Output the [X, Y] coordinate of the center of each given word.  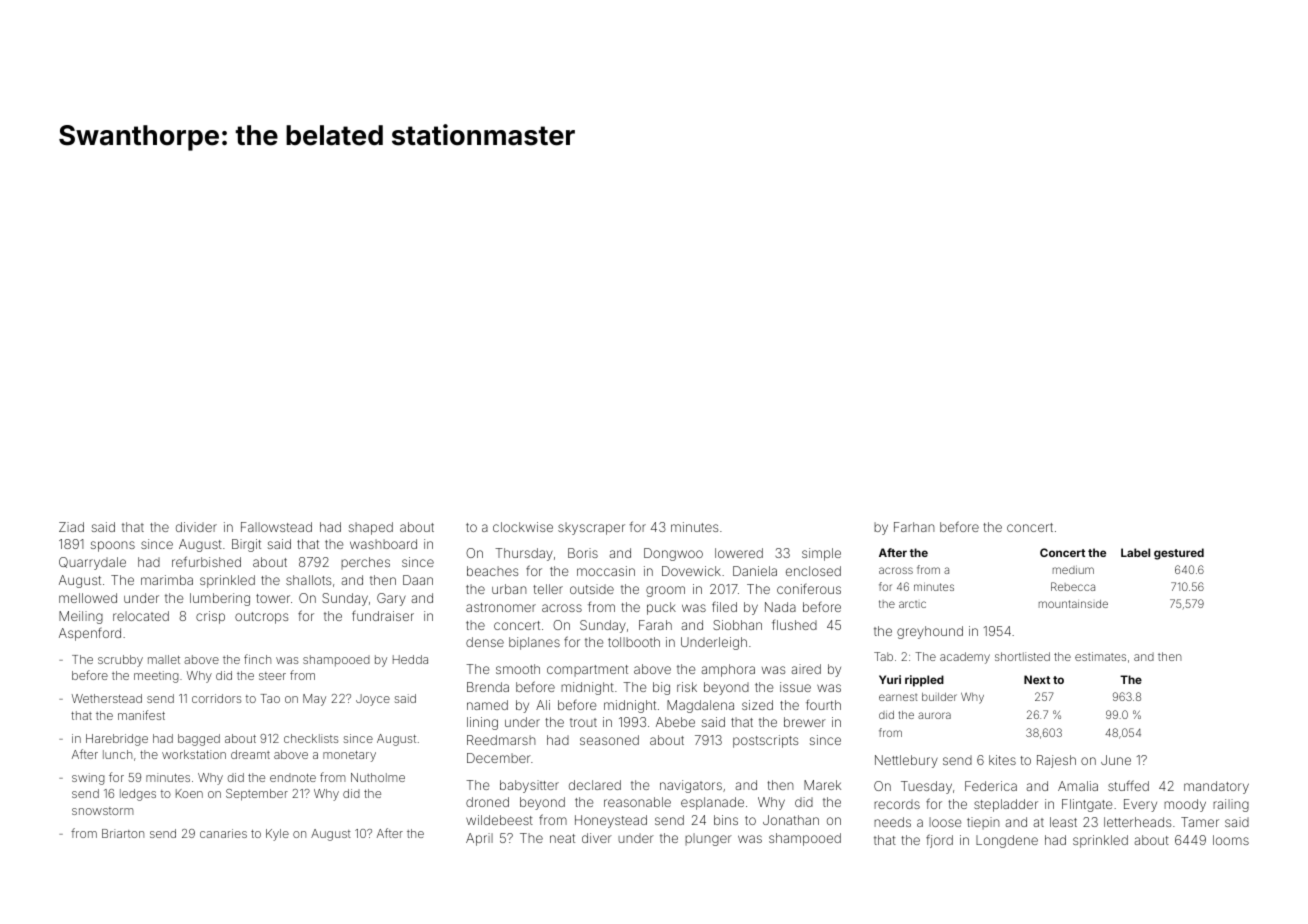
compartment [587, 671]
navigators [691, 786]
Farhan [914, 527]
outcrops [261, 618]
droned [487, 802]
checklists [311, 738]
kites [1002, 760]
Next [1037, 679]
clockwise [523, 527]
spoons [113, 546]
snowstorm [103, 811]
